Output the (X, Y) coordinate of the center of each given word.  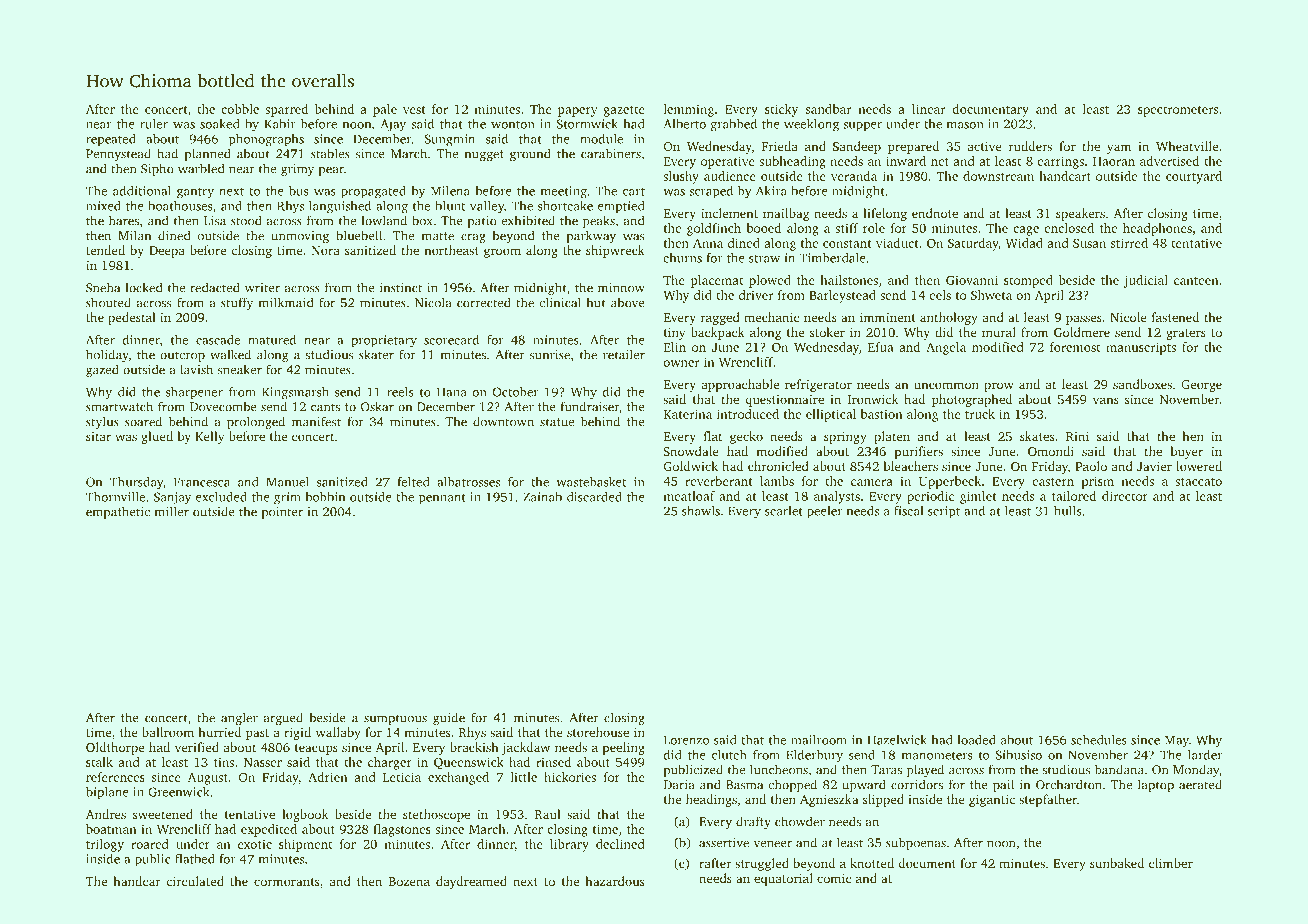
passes (1084, 320)
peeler (824, 512)
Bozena (409, 881)
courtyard (1194, 177)
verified (197, 747)
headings (711, 800)
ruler (154, 124)
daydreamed (471, 882)
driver (756, 295)
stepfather (1048, 800)
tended (105, 250)
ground (530, 154)
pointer (282, 513)
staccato (1198, 482)
